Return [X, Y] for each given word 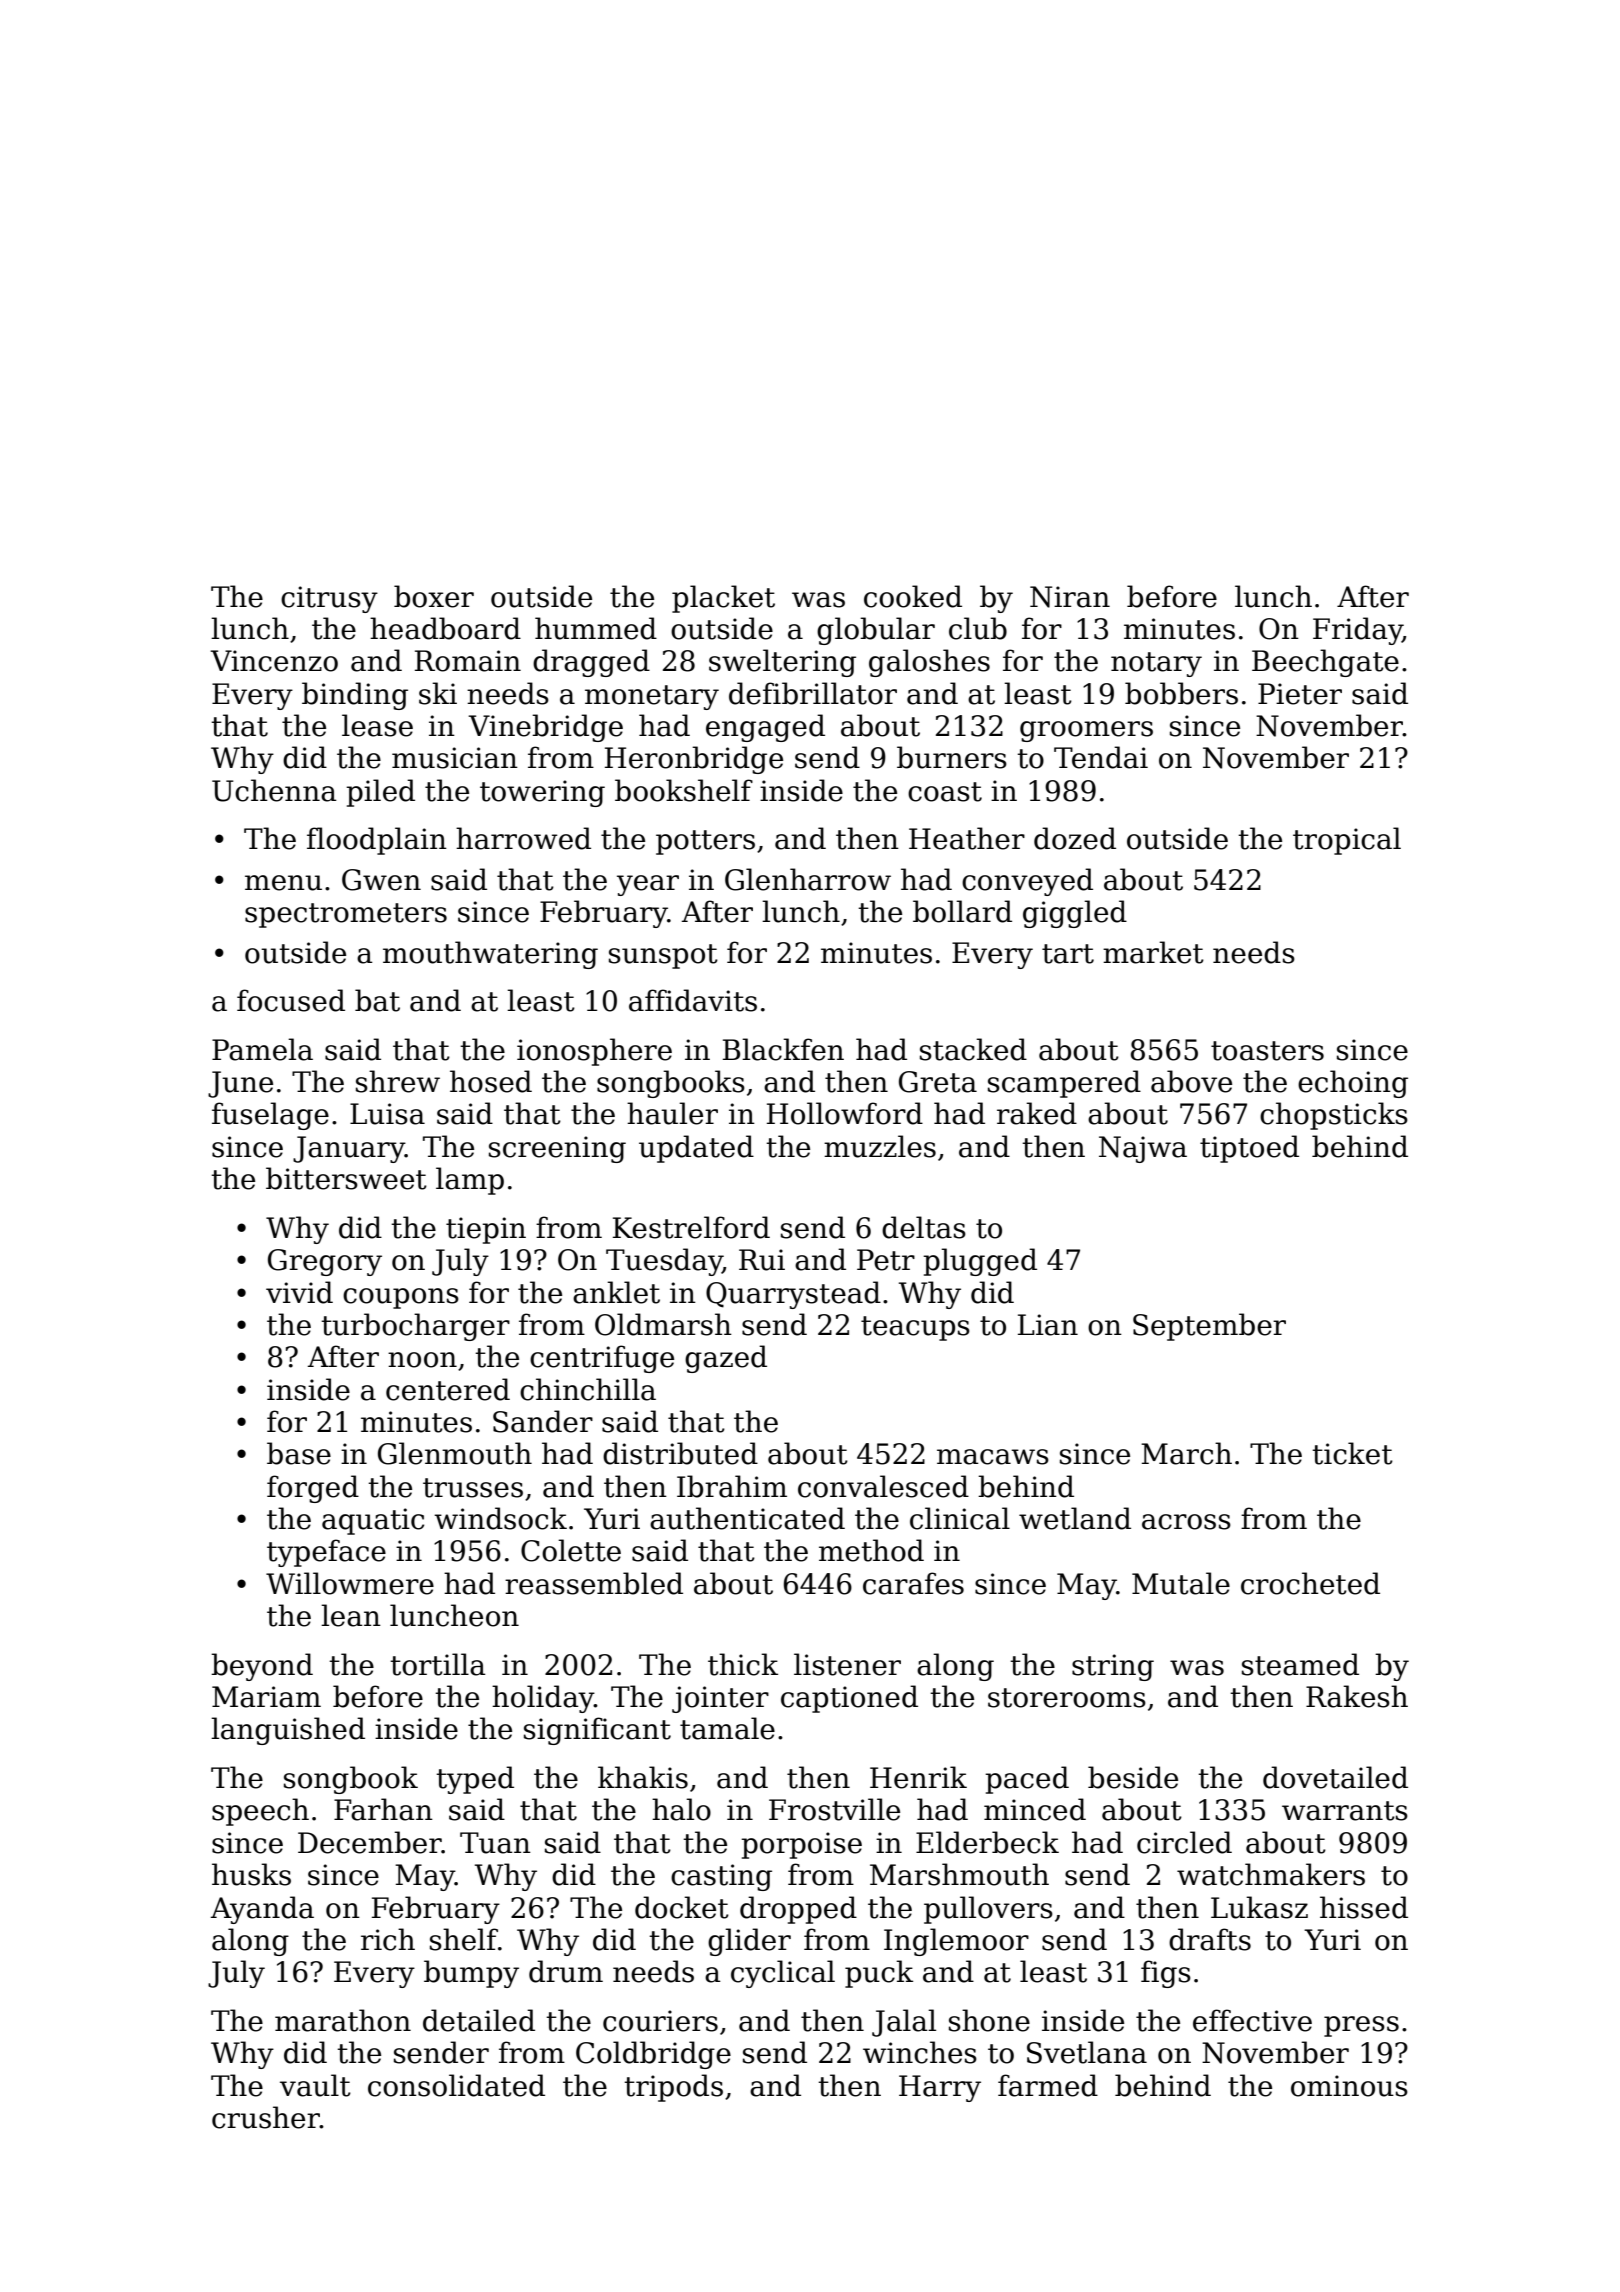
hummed [596, 628]
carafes [913, 1583]
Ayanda [262, 1910]
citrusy [329, 599]
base [299, 1453]
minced [1035, 1809]
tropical [1347, 841]
